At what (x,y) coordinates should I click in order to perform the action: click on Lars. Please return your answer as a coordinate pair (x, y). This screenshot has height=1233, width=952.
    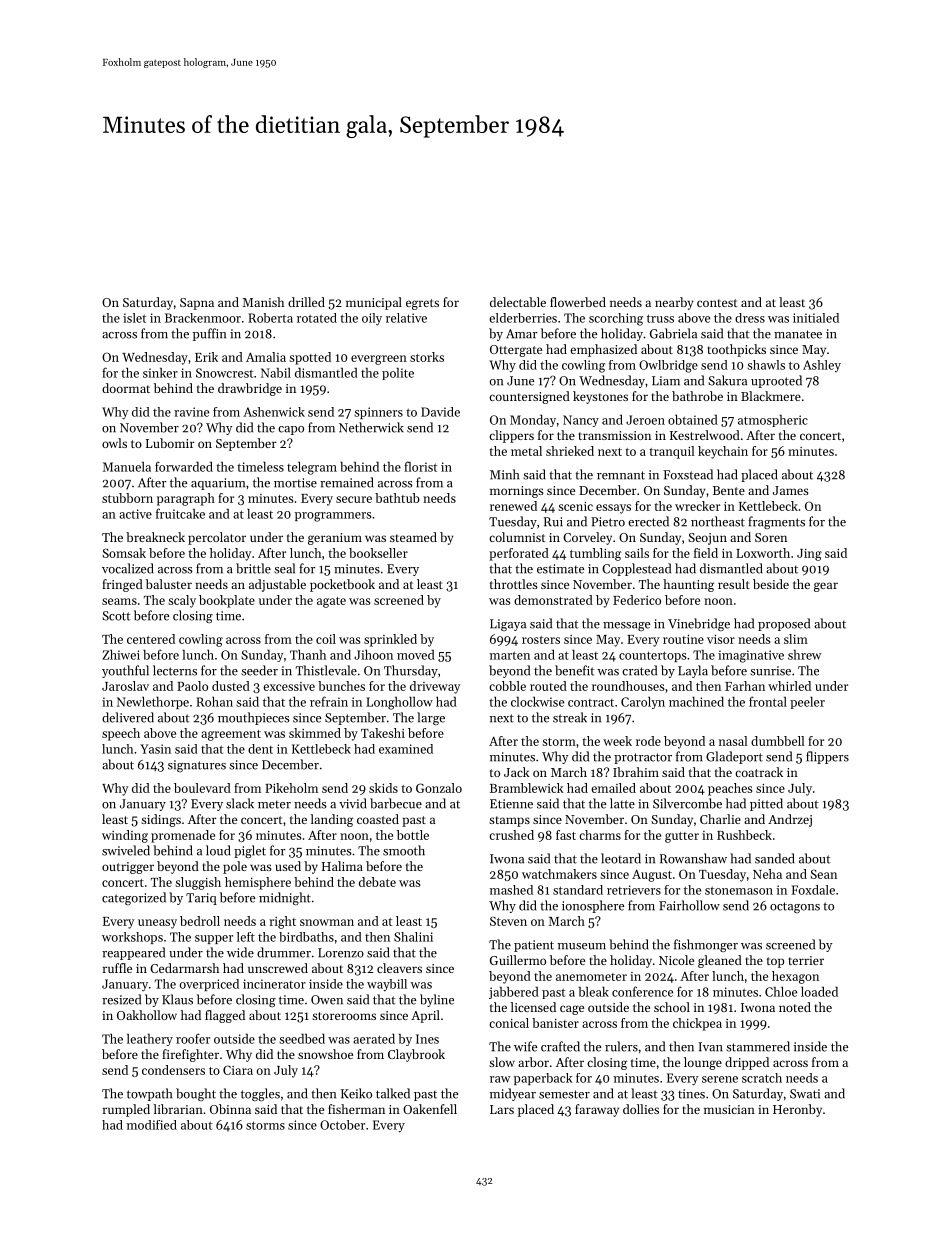
    Looking at the image, I should click on (502, 1109).
